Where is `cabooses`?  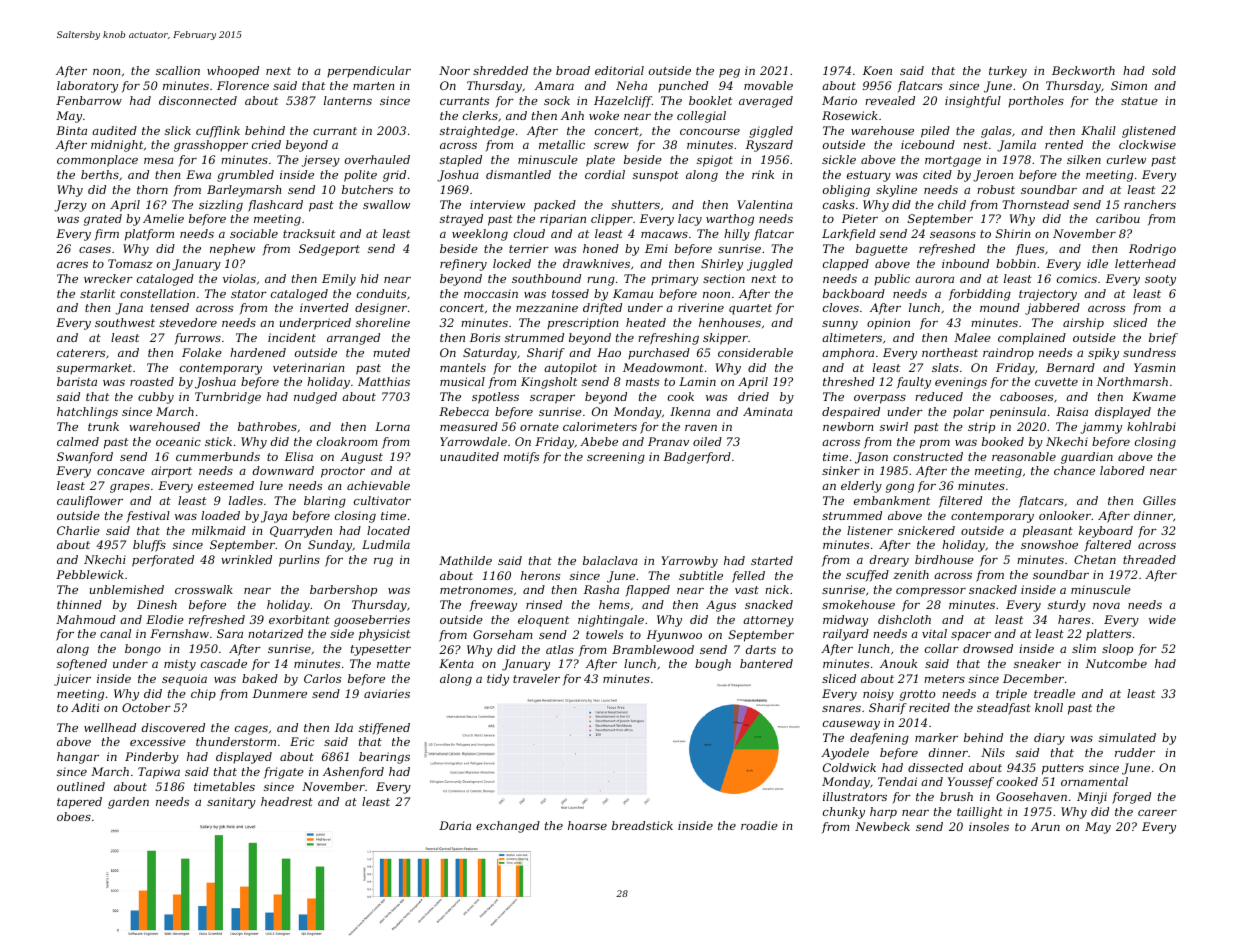
cabooses is located at coordinates (1026, 396).
